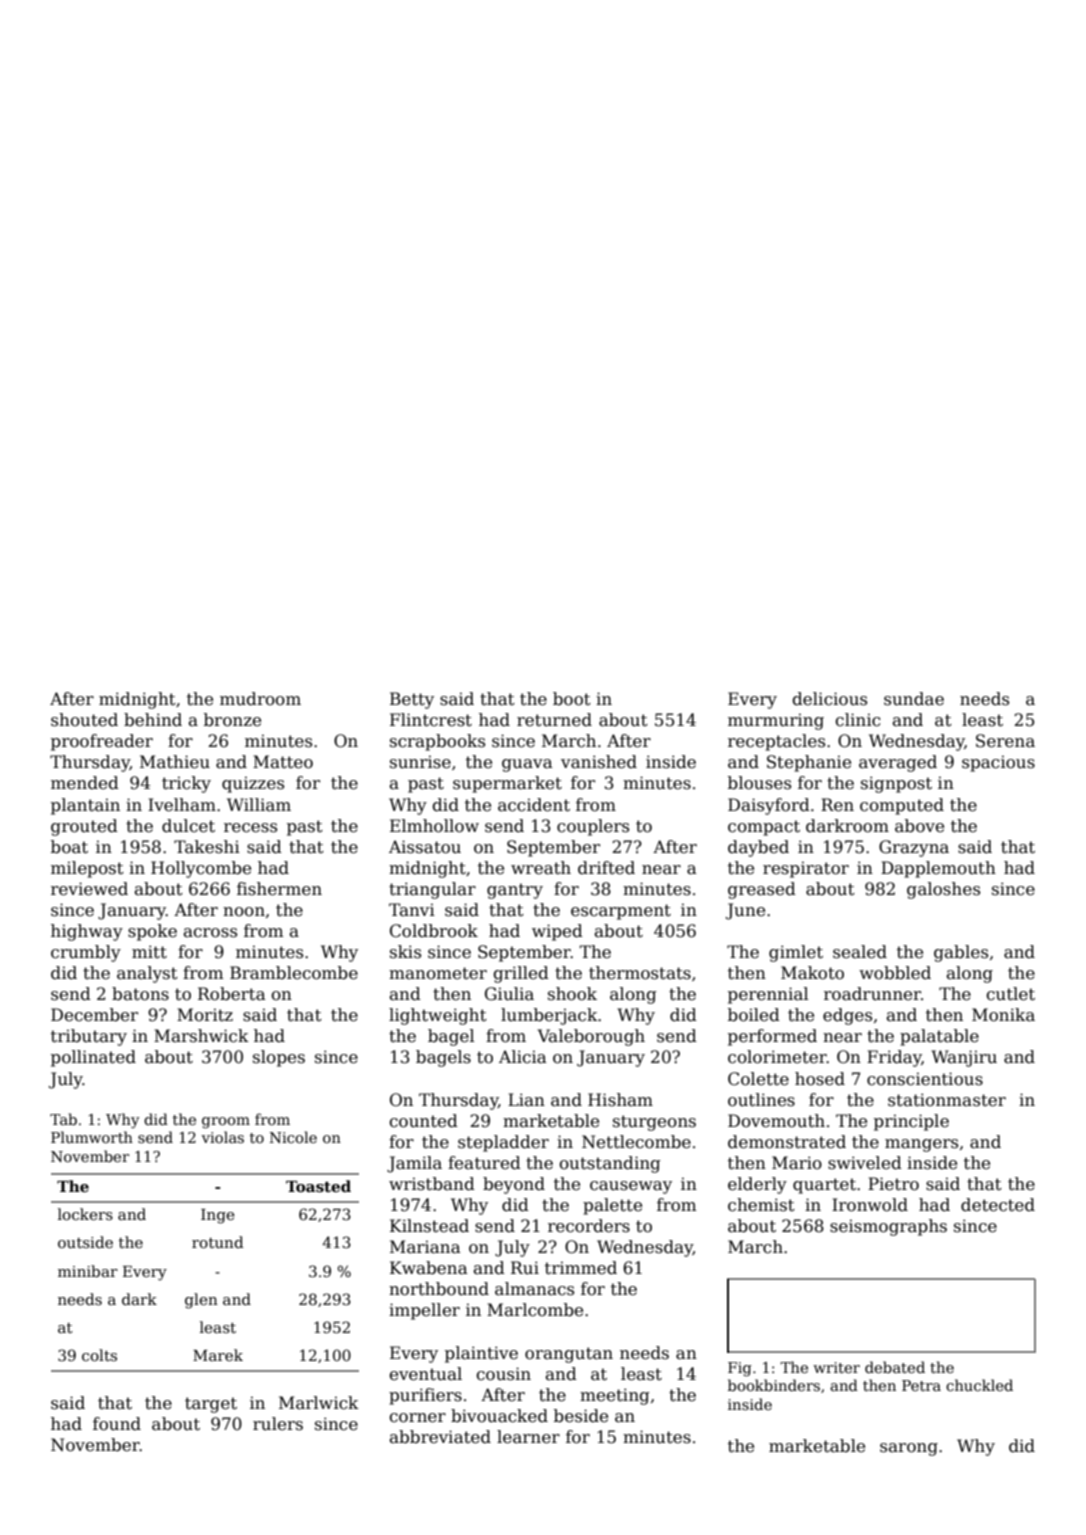 The image size is (1086, 1535). What do you see at coordinates (438, 1016) in the image?
I see `lightweight` at bounding box center [438, 1016].
